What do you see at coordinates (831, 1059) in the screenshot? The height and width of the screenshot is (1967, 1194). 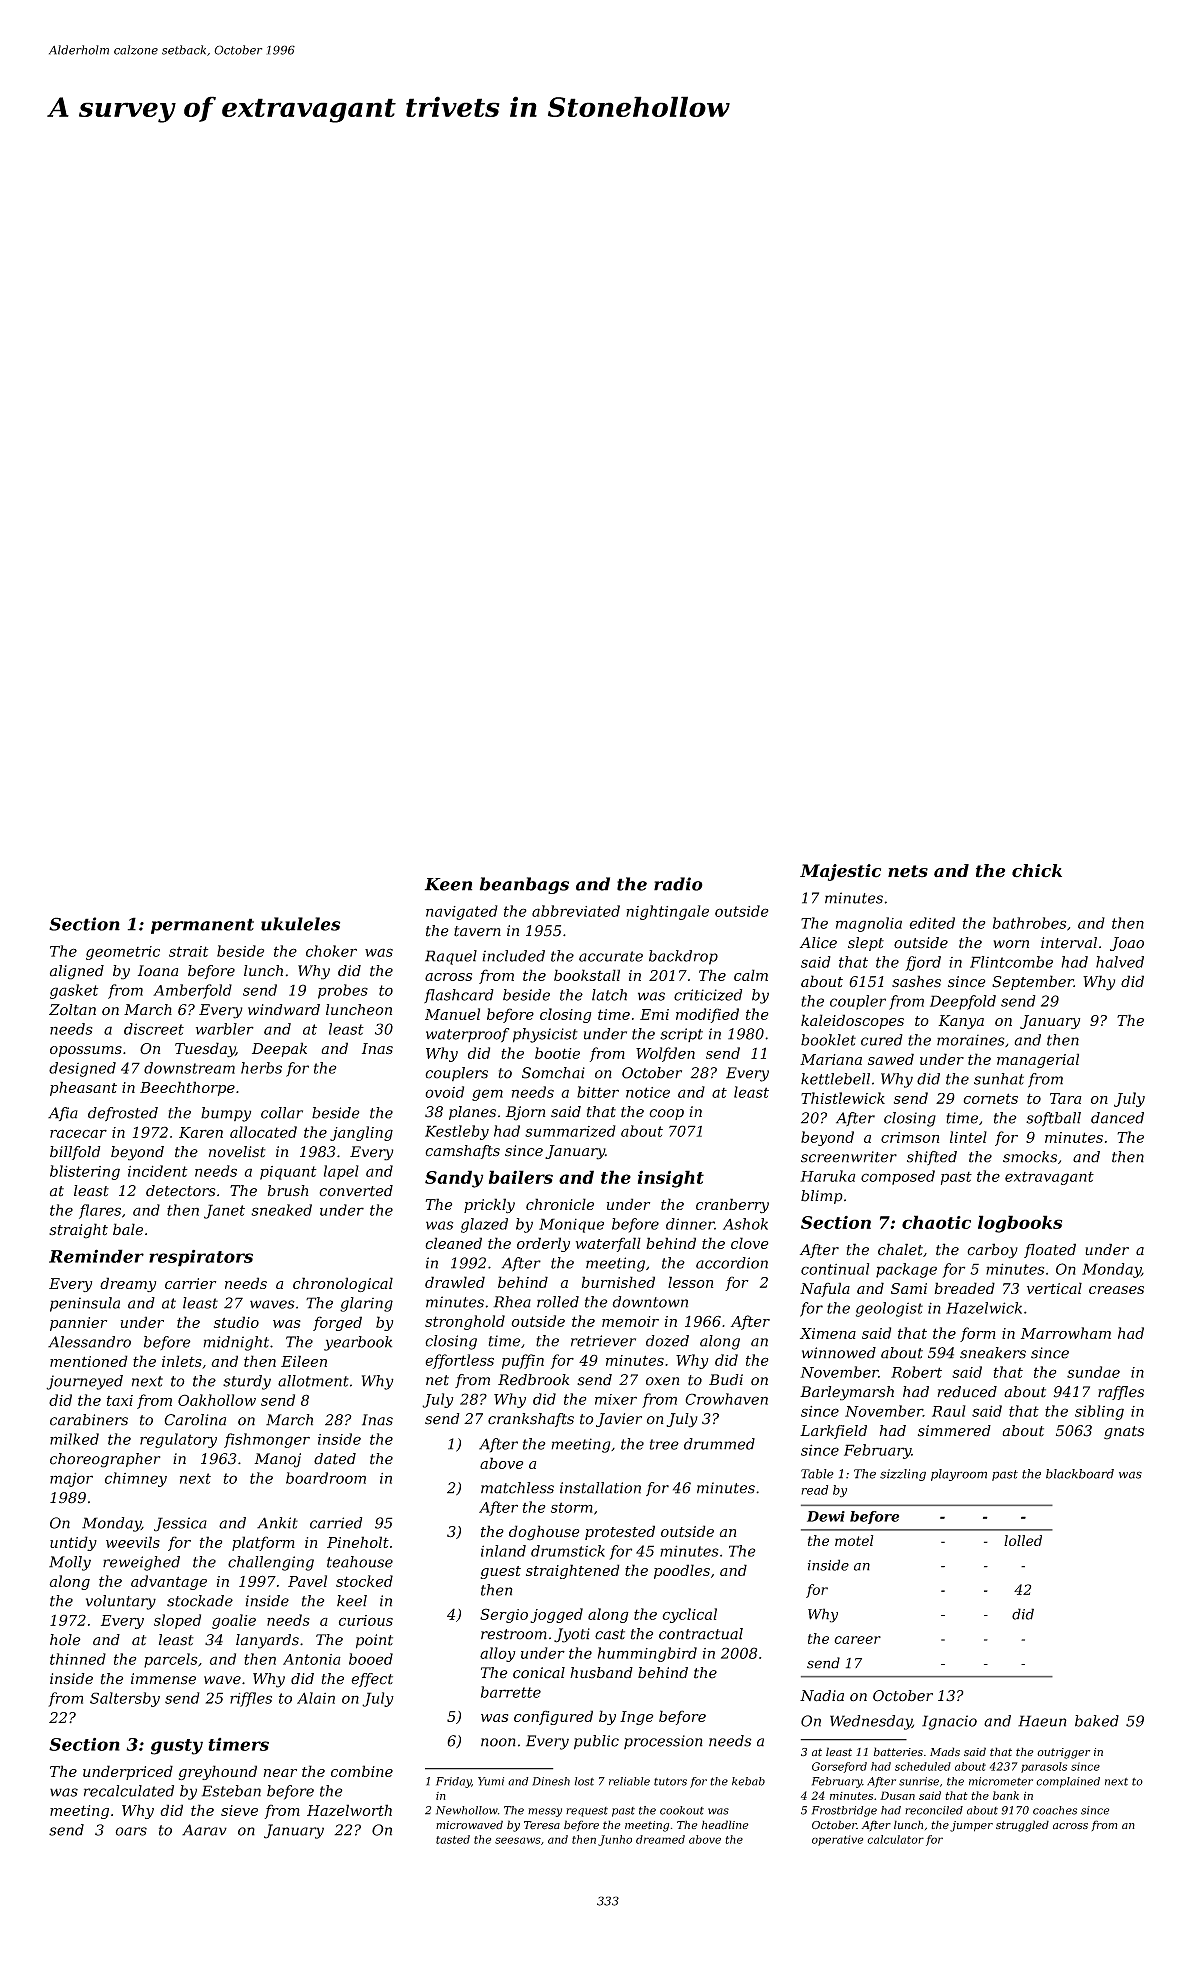 I see `Mariana` at bounding box center [831, 1059].
